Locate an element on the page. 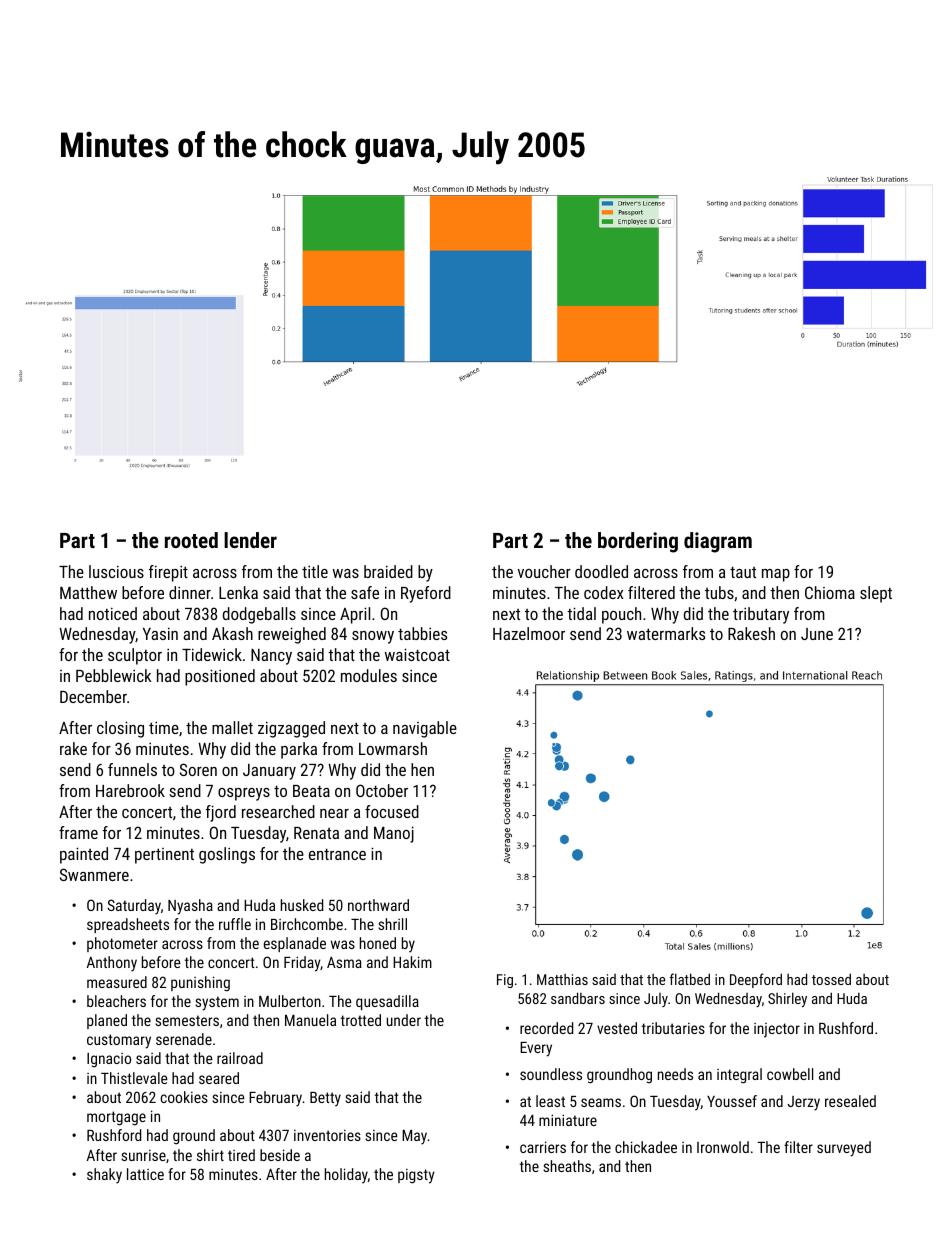  tabbies is located at coordinates (422, 633).
